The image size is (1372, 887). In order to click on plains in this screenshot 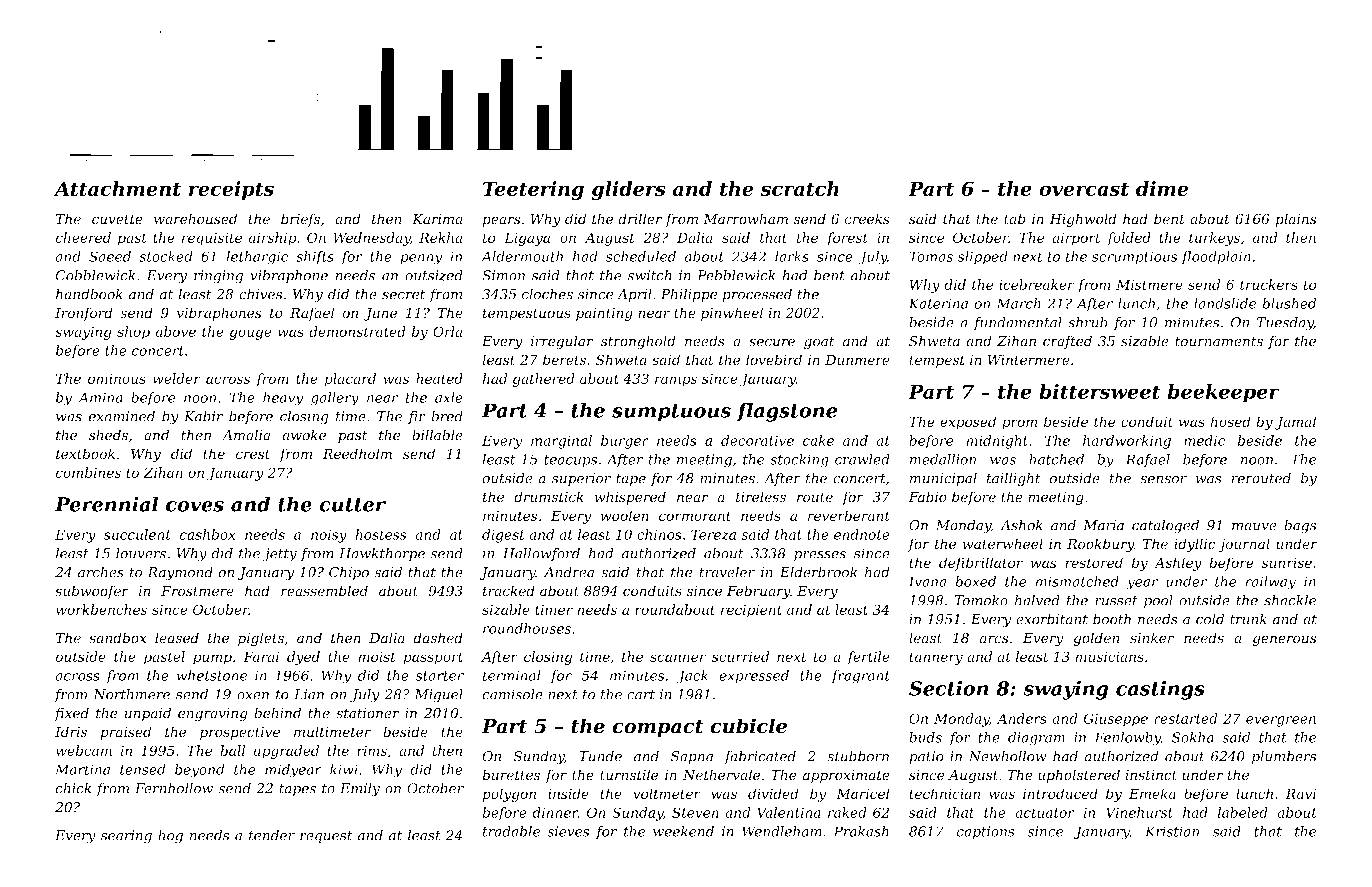, I will do `click(1296, 220)`.
